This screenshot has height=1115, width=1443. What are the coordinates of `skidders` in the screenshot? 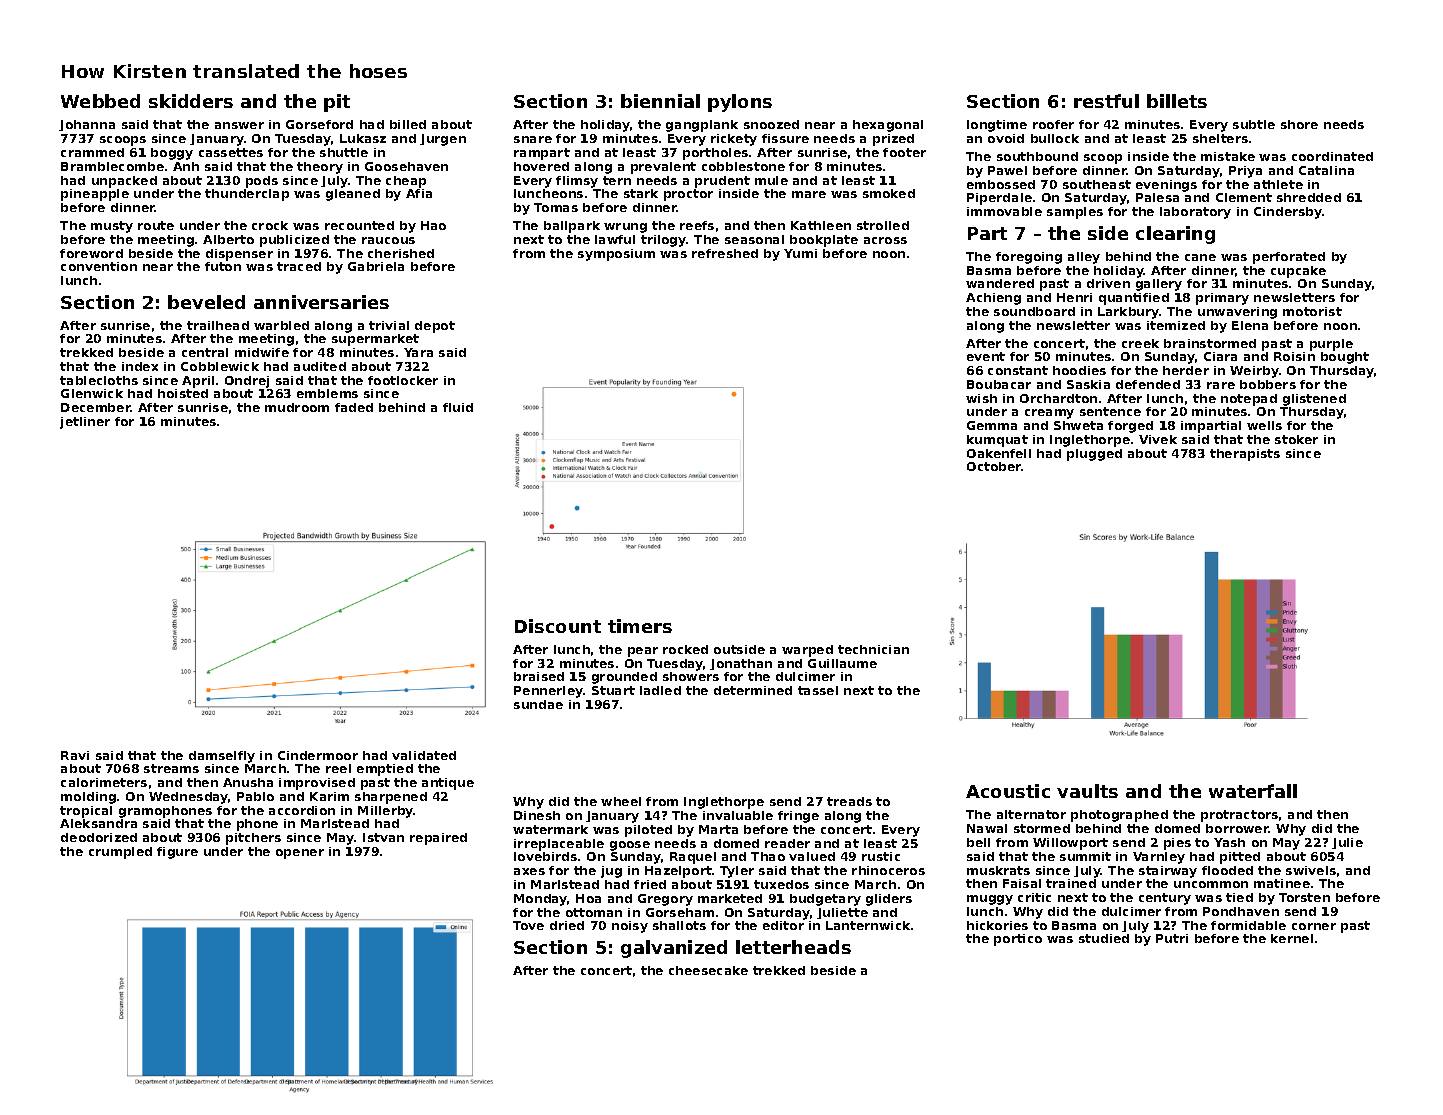 It's located at (191, 101).
